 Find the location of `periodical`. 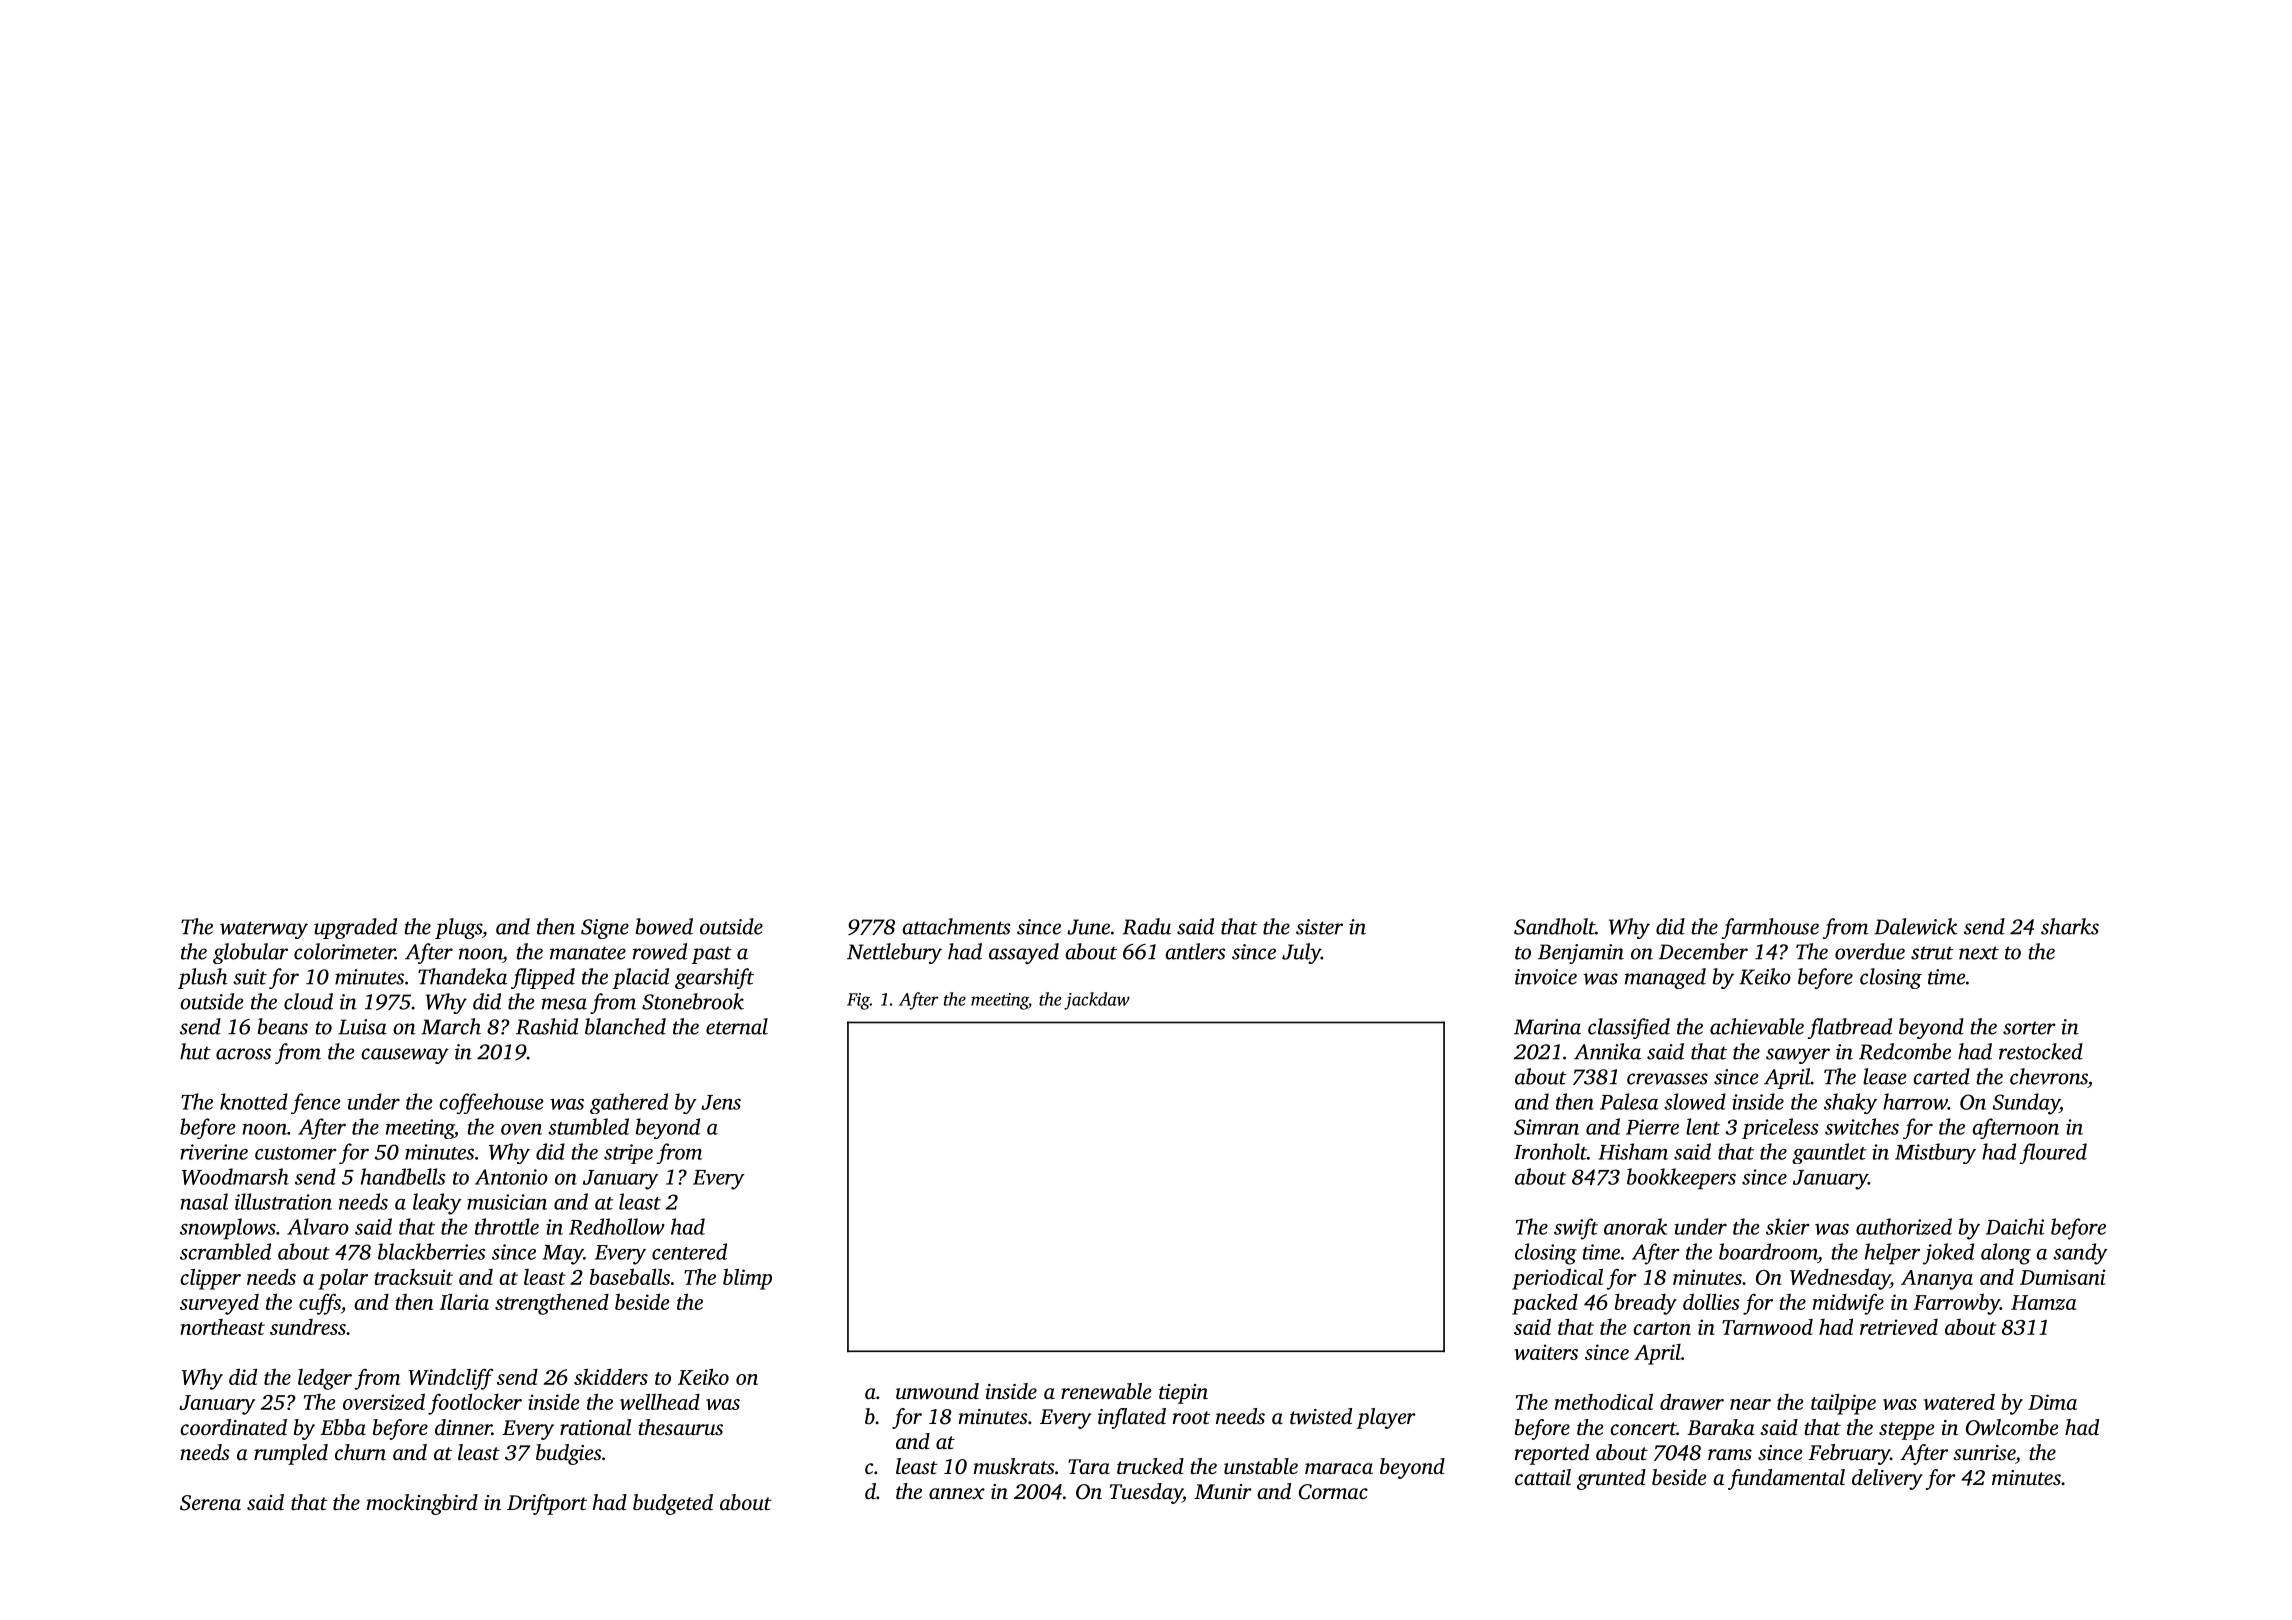

periodical is located at coordinates (1557, 1279).
